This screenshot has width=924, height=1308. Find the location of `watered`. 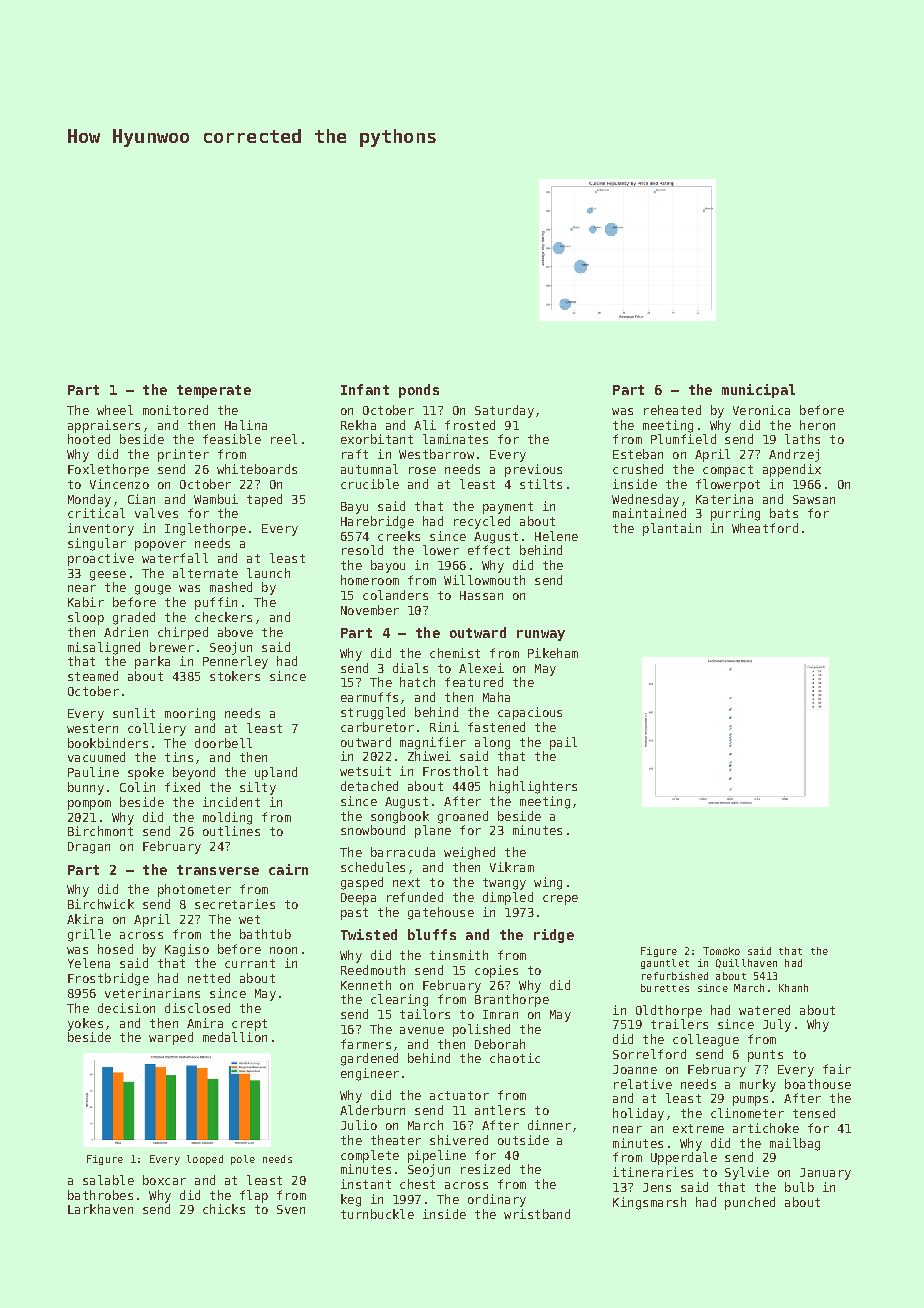

watered is located at coordinates (764, 1010).
